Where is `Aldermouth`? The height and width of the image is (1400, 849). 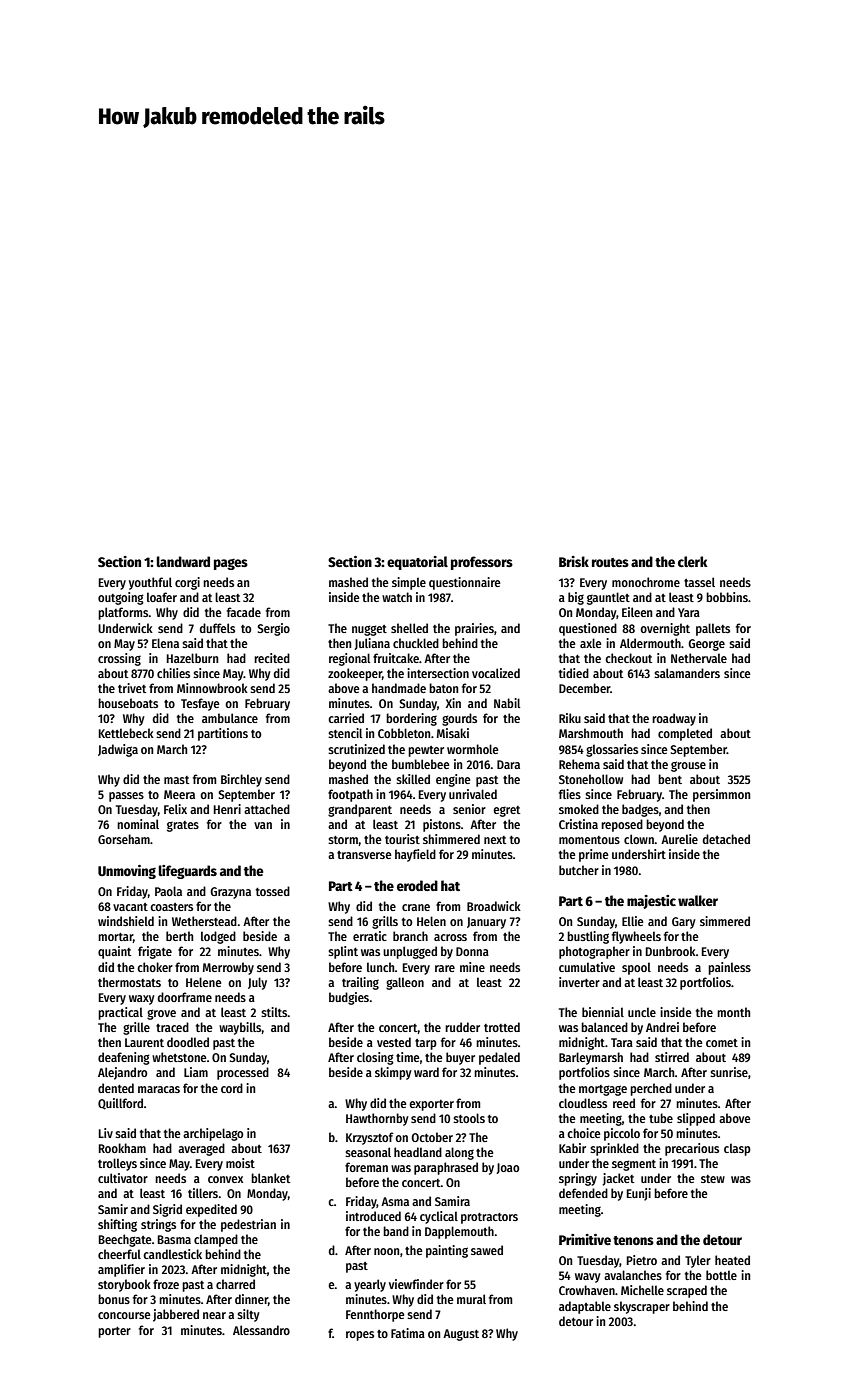
Aldermouth is located at coordinates (650, 643).
